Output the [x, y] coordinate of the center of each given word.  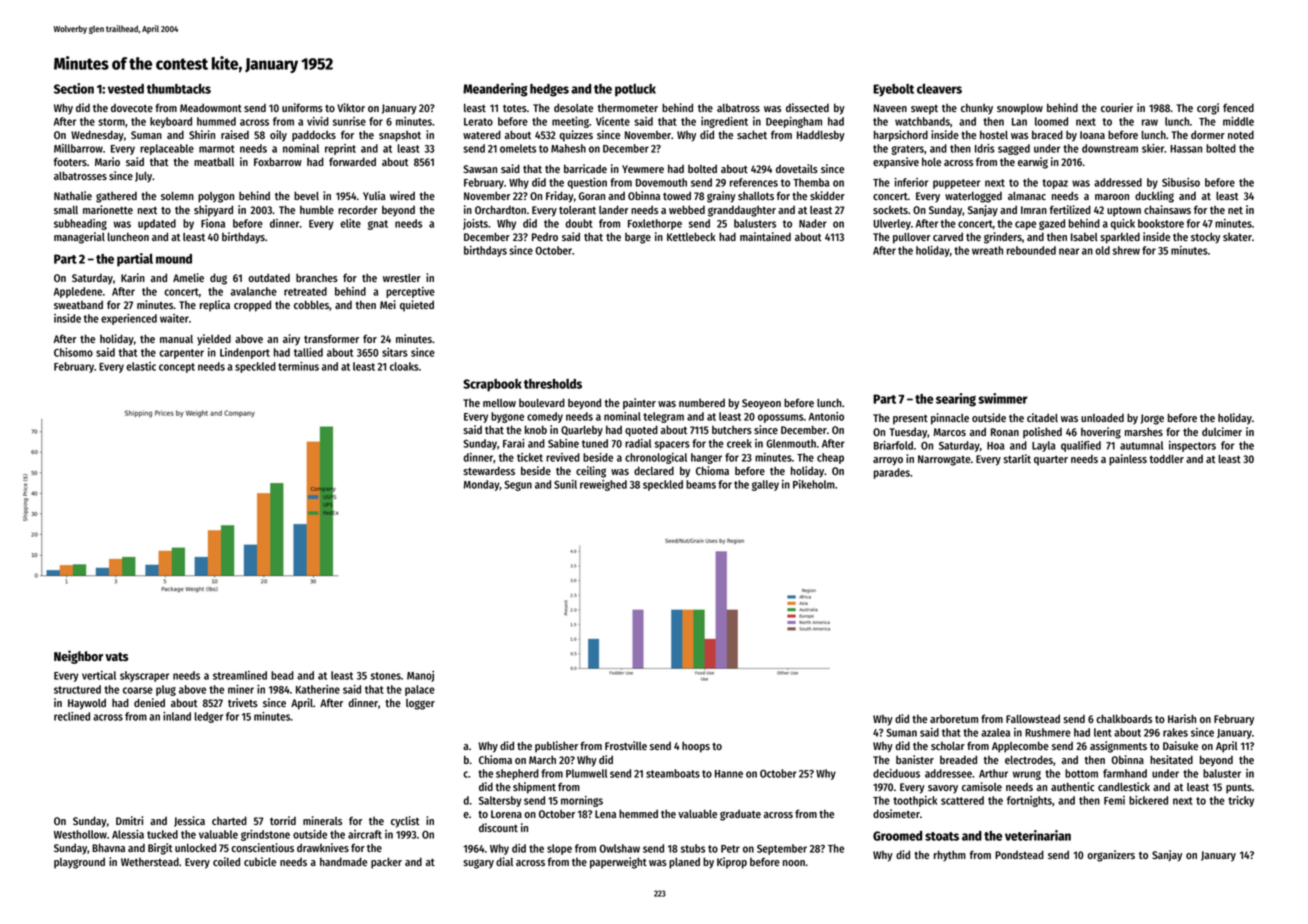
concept [177, 368]
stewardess [489, 470]
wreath [987, 250]
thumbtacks [179, 89]
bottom [1081, 773]
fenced [1238, 107]
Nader [813, 223]
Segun [518, 485]
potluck [635, 90]
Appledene [78, 292]
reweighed [603, 485]
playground [79, 863]
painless [1128, 460]
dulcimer [1222, 431]
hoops [696, 747]
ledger [209, 717]
